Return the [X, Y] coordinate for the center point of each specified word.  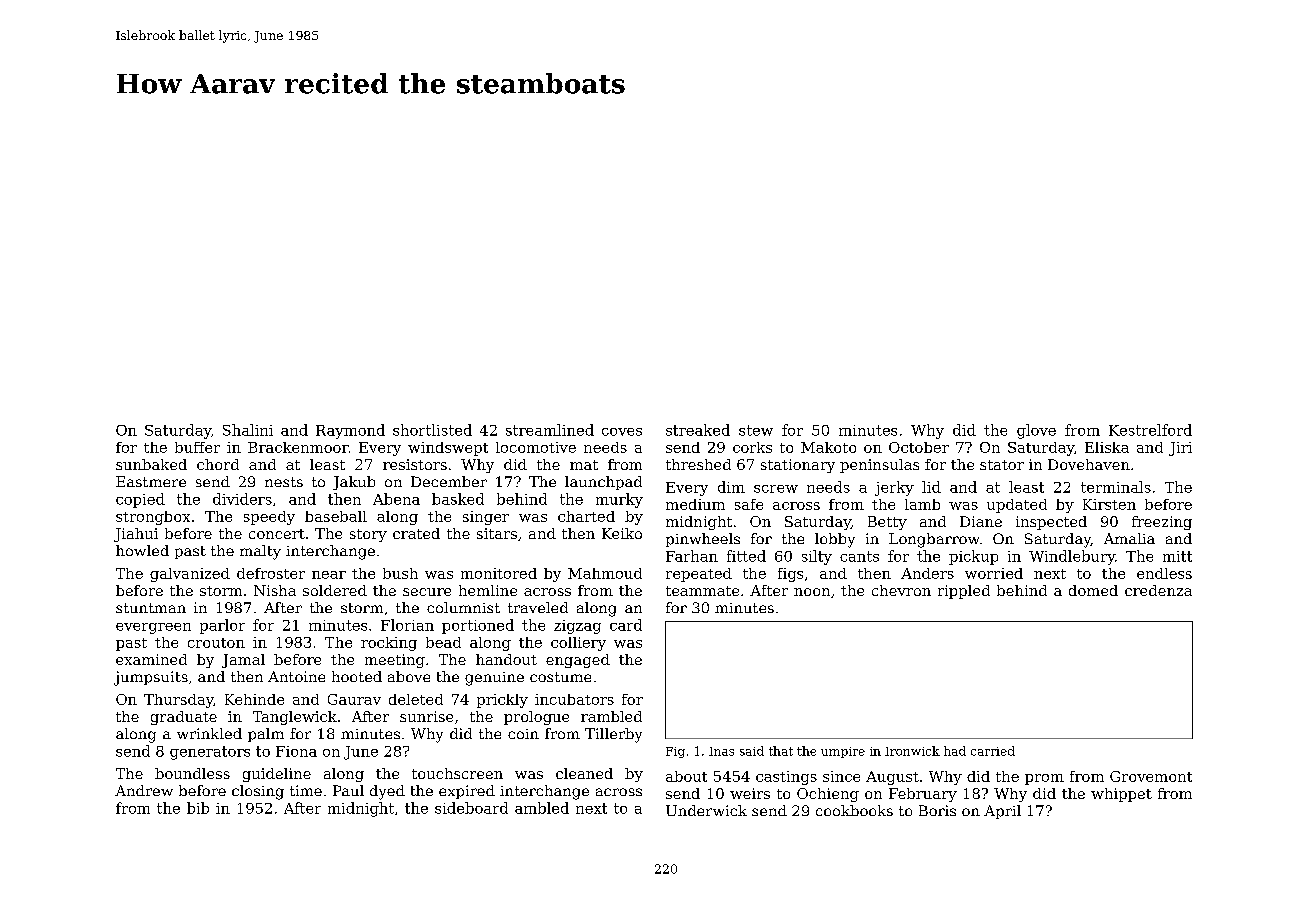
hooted [357, 676]
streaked [698, 430]
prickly [502, 701]
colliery [578, 644]
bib [198, 808]
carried [993, 751]
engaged [578, 661]
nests [284, 482]
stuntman [151, 608]
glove [1036, 431]
